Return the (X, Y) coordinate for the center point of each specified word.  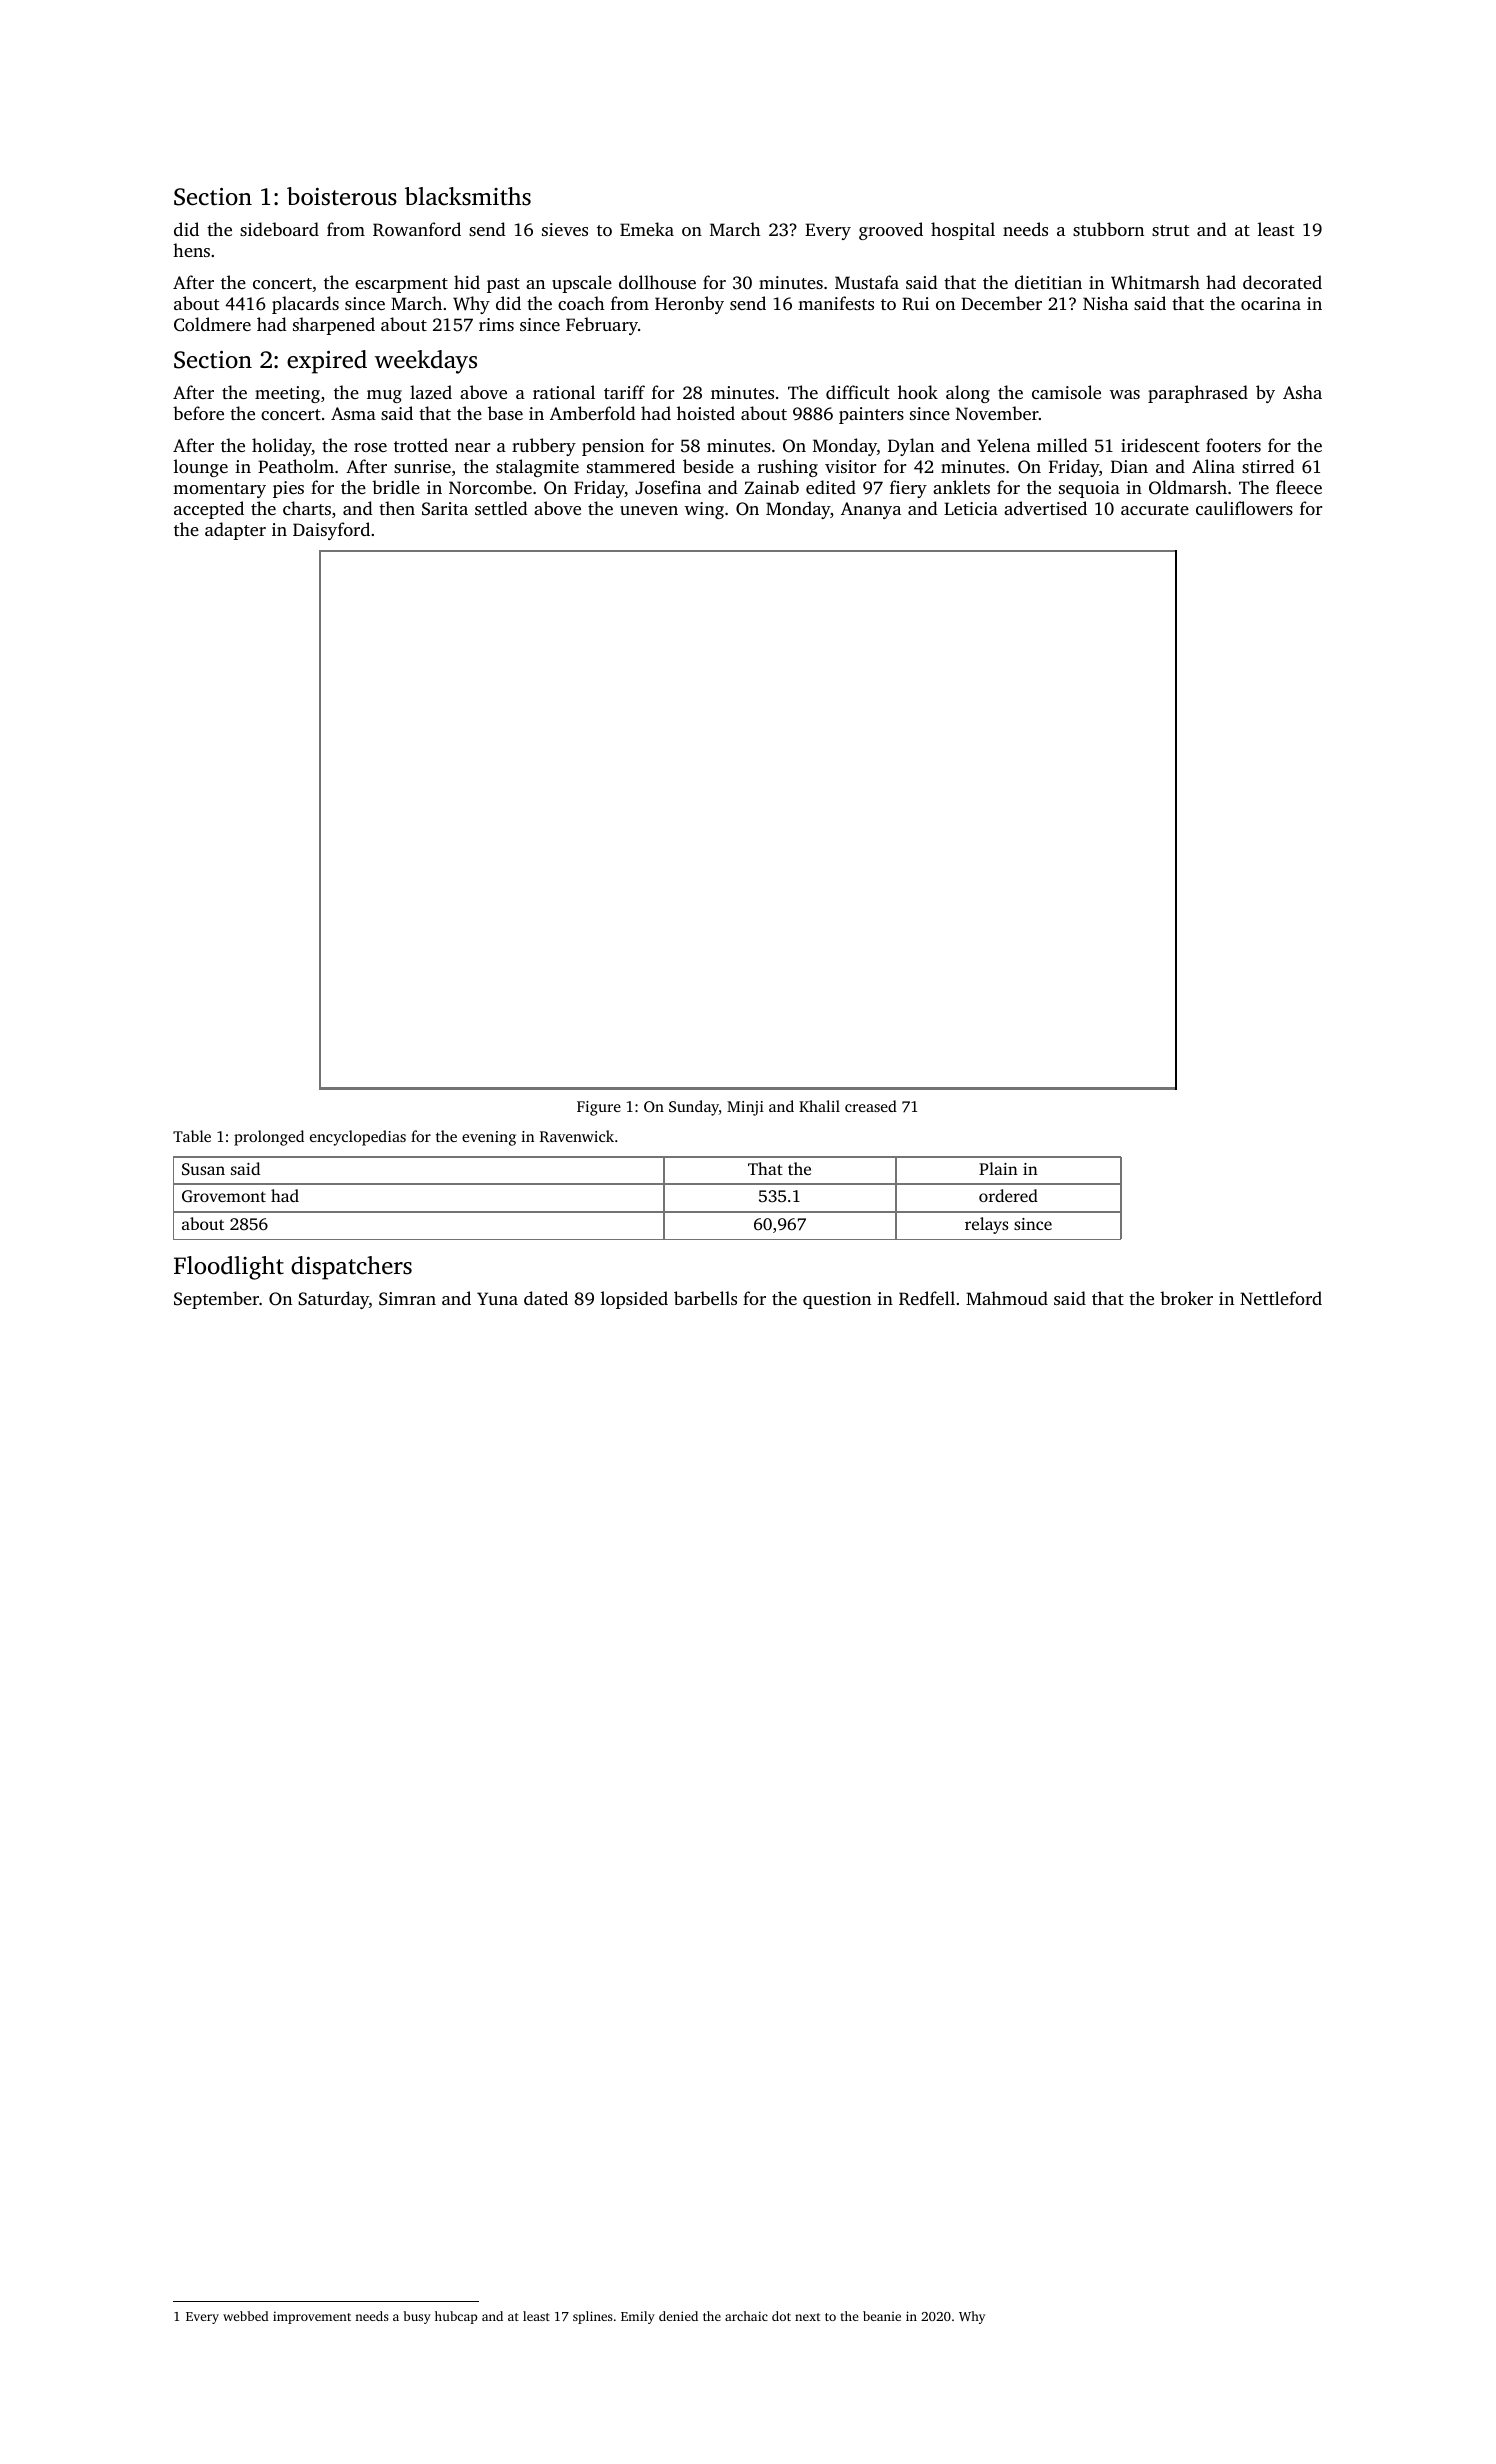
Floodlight (229, 1268)
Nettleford (1281, 1298)
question (837, 1300)
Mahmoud (1007, 1298)
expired (327, 362)
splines (593, 2317)
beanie (882, 2316)
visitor (850, 466)
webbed (245, 2316)
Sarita (445, 509)
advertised (1045, 508)
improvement (312, 2317)
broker (1186, 1298)
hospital (963, 231)
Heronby (689, 305)
